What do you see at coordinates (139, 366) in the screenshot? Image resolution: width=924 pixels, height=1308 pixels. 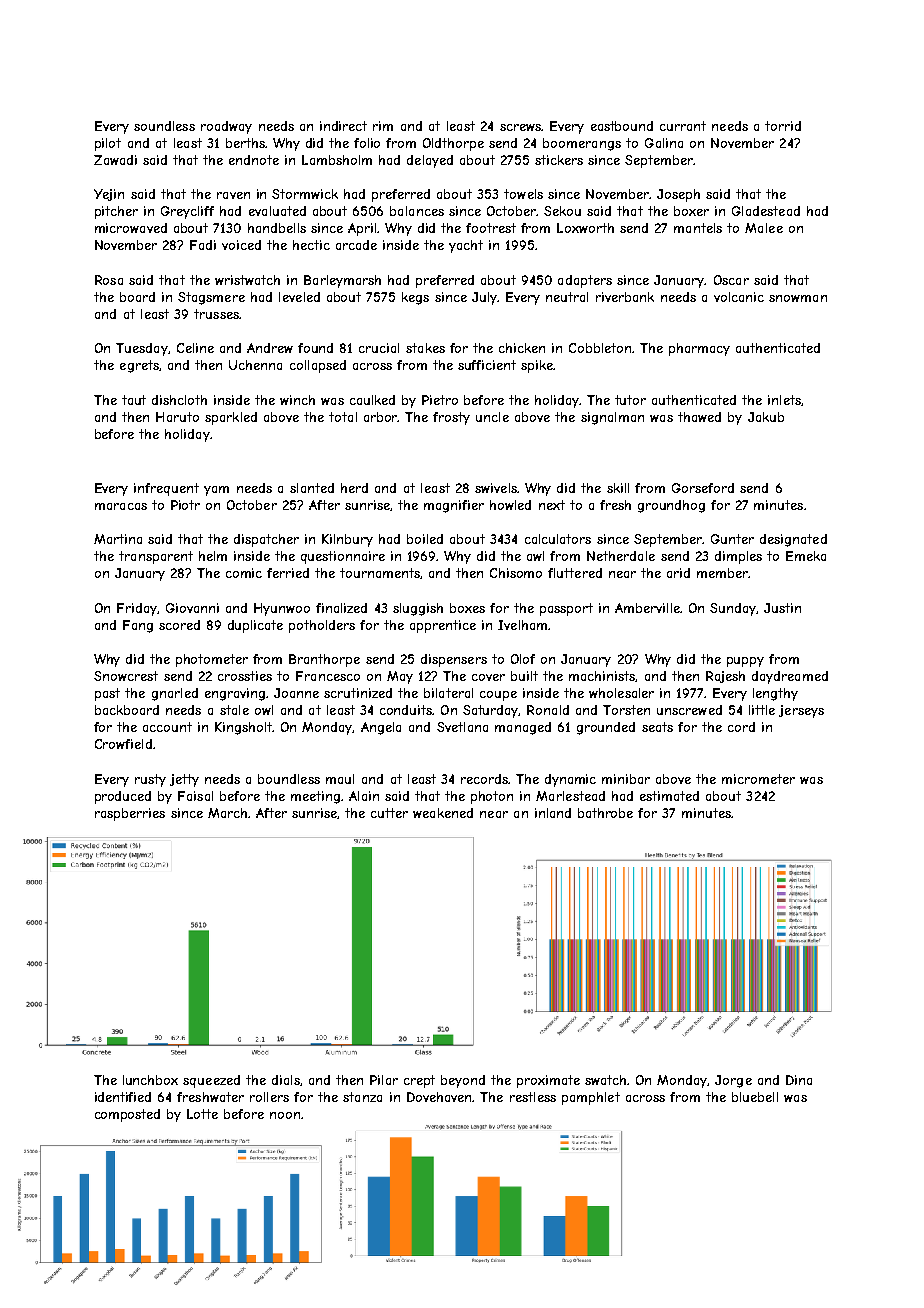 I see `egrets` at bounding box center [139, 366].
